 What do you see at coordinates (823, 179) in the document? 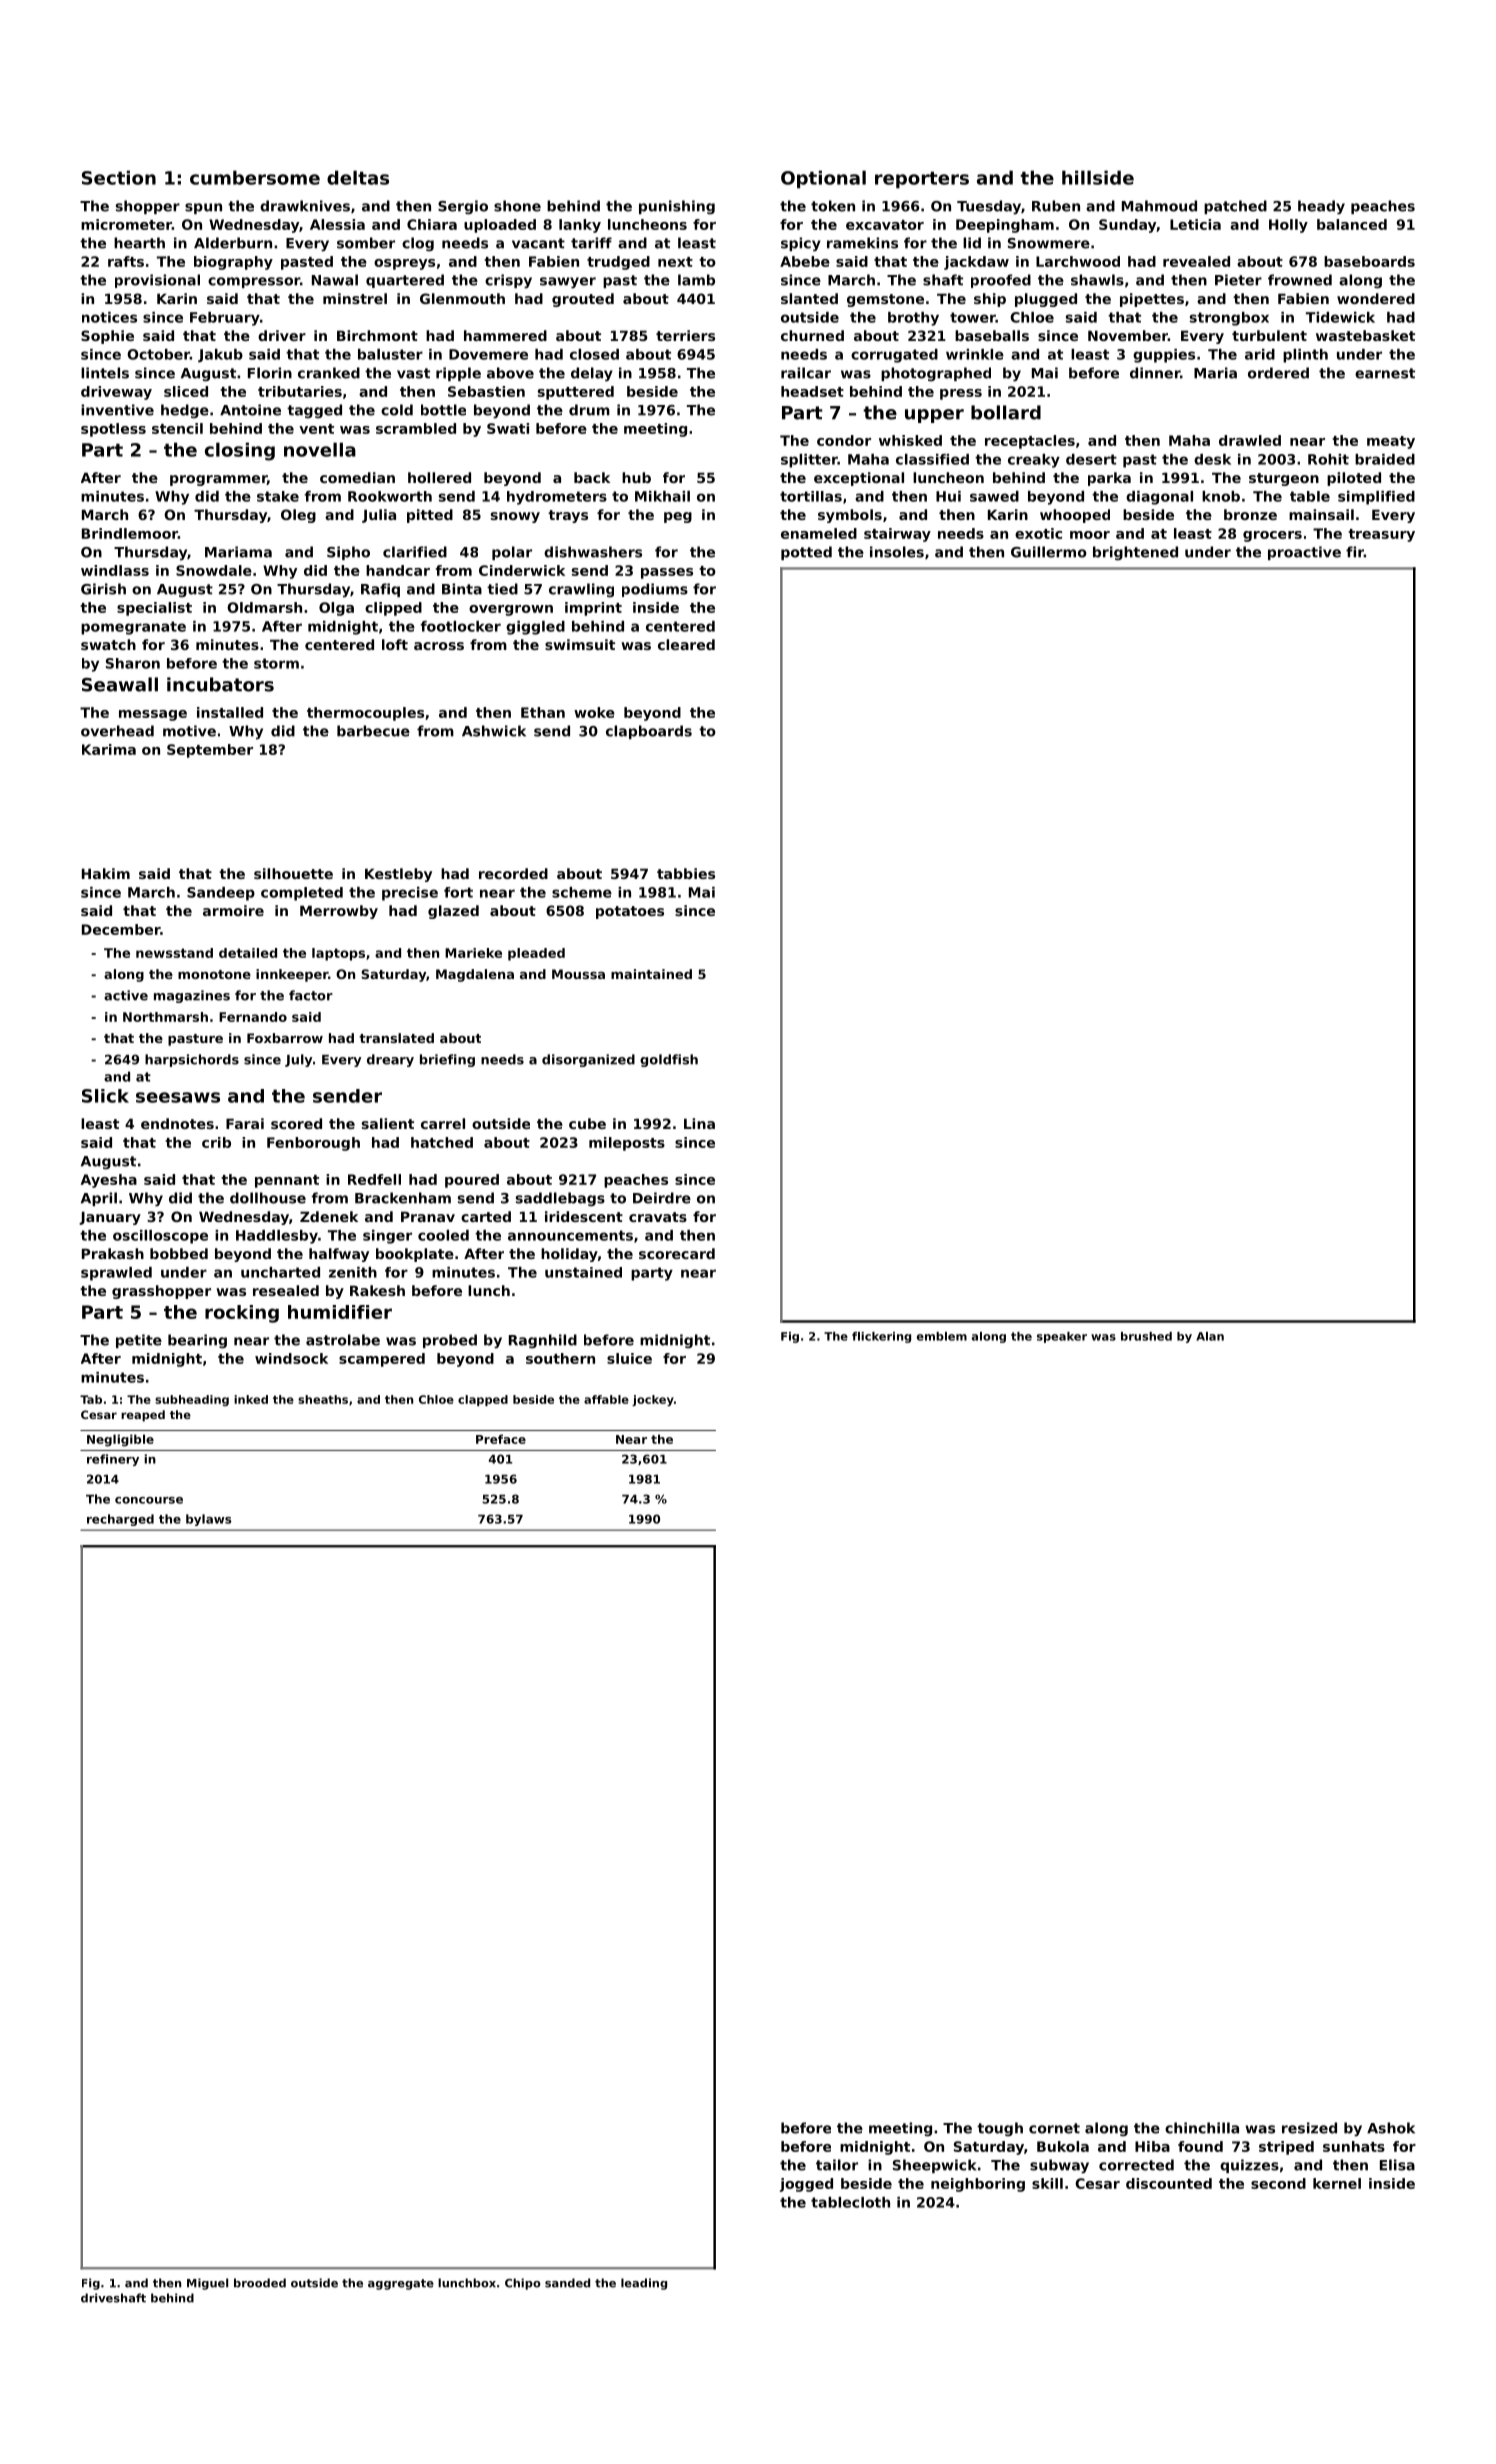
I see `Optional` at bounding box center [823, 179].
